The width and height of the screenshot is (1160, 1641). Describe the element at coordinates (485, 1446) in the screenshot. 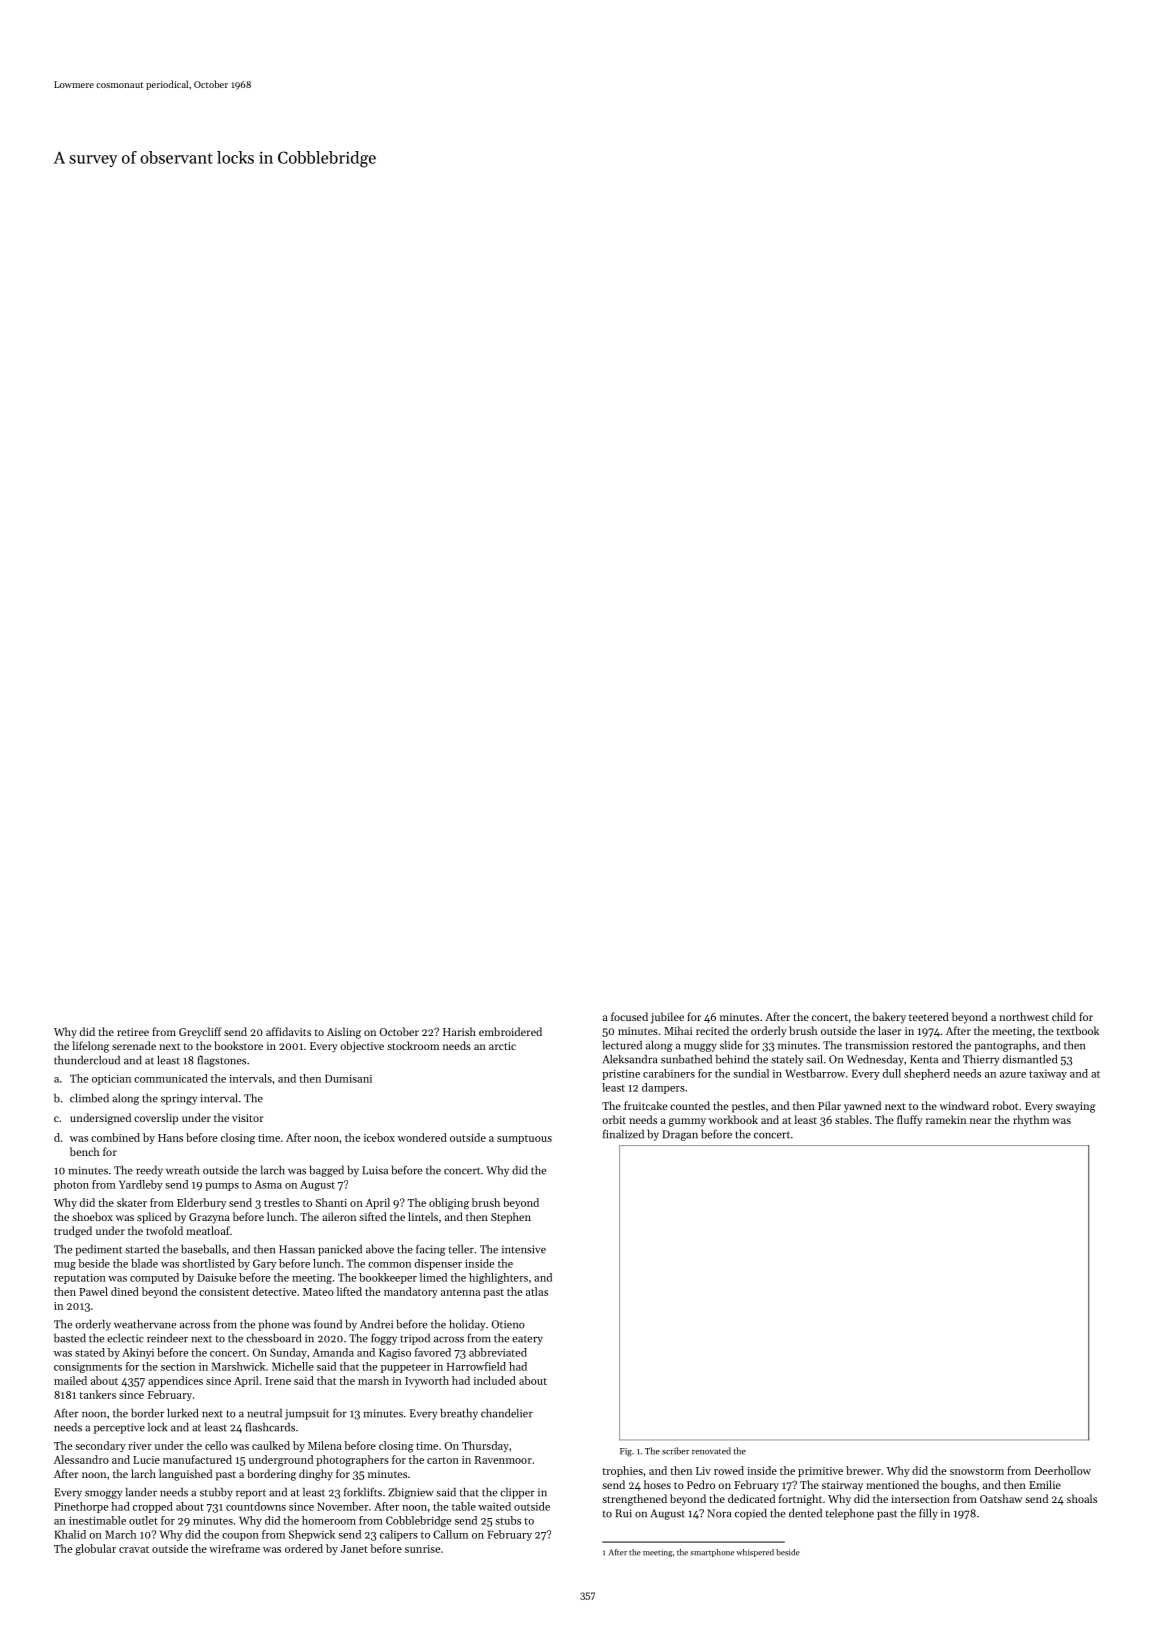

I see `Thursday` at that location.
